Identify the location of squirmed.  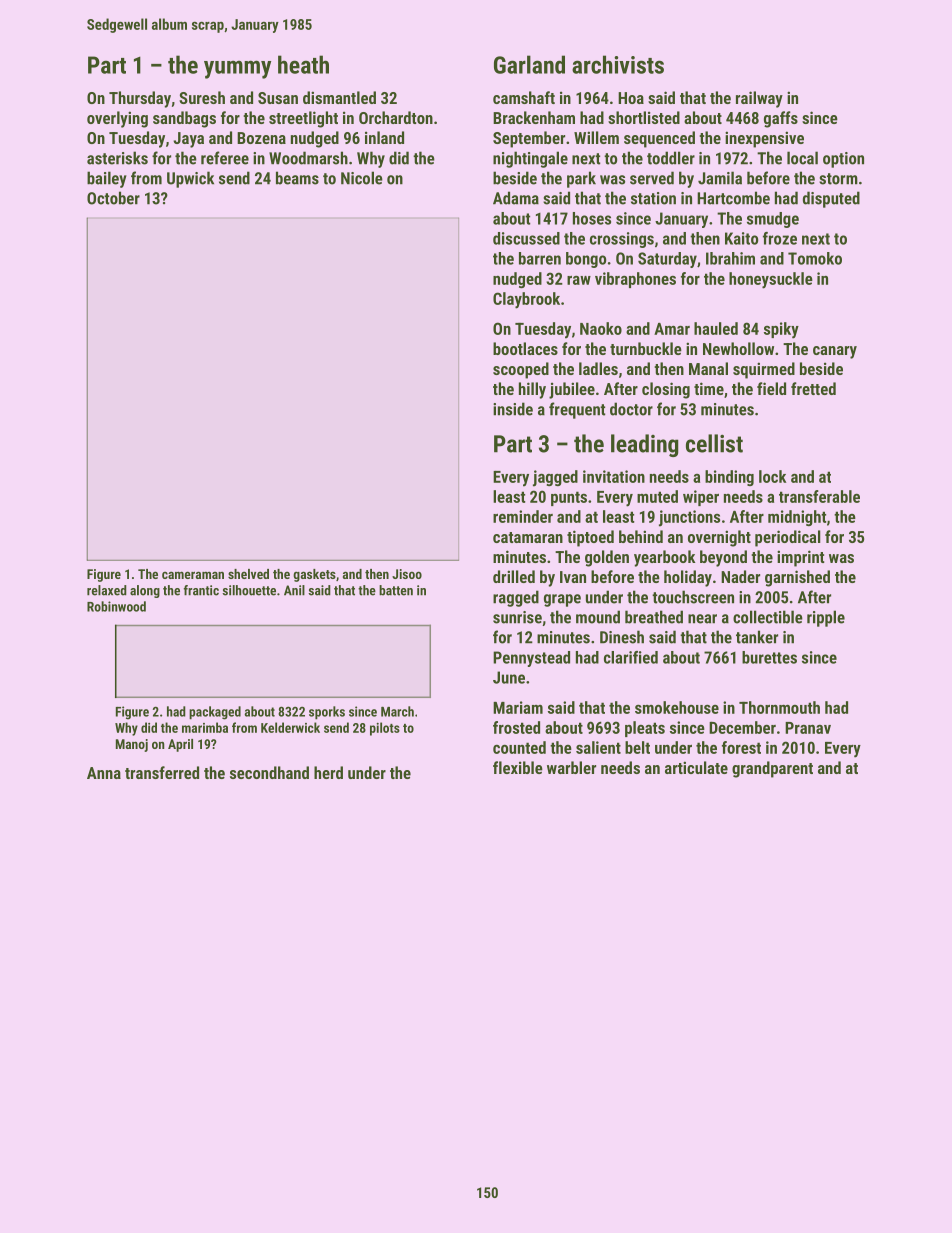
(764, 370).
